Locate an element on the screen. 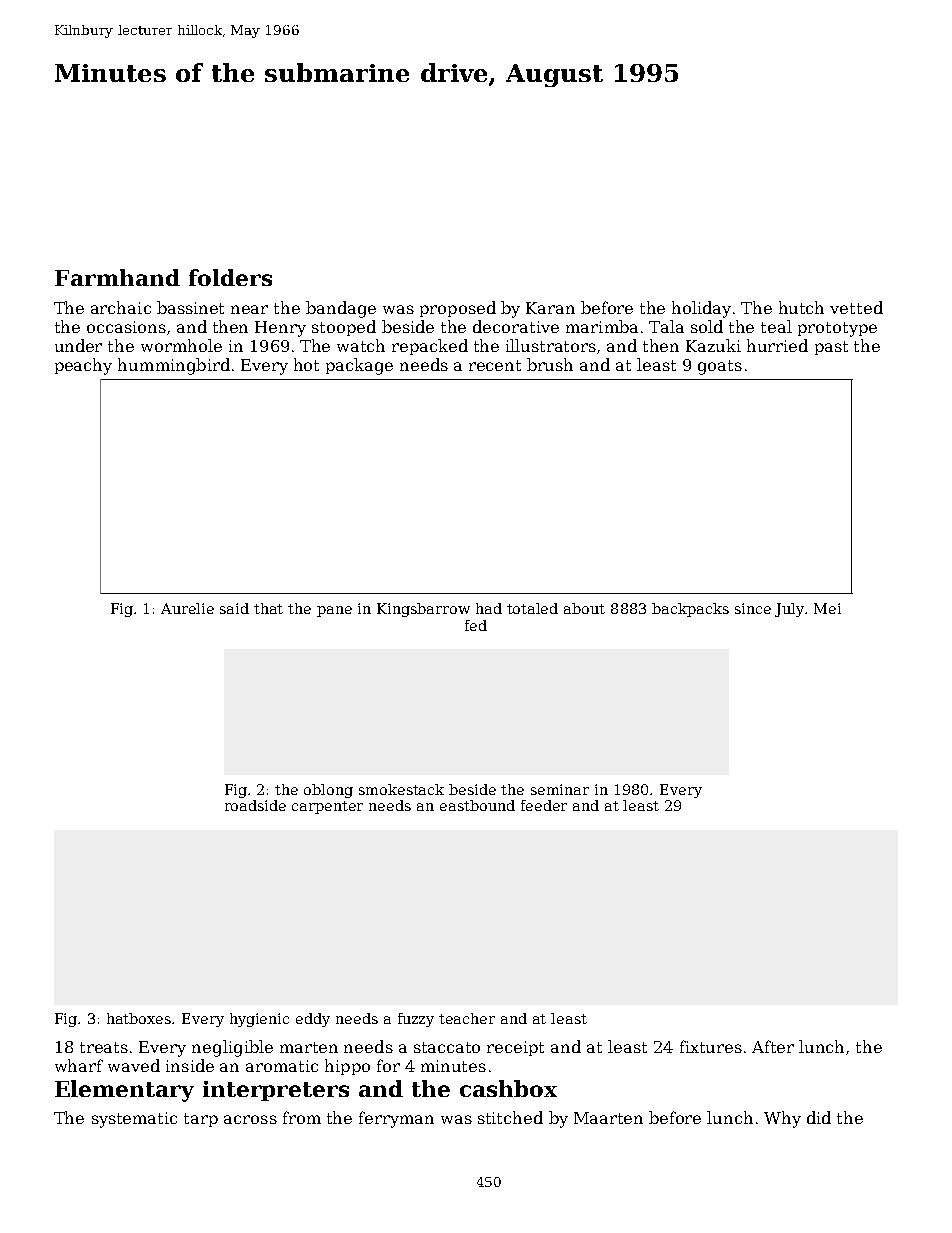 This screenshot has width=952, height=1233. since is located at coordinates (753, 608).
